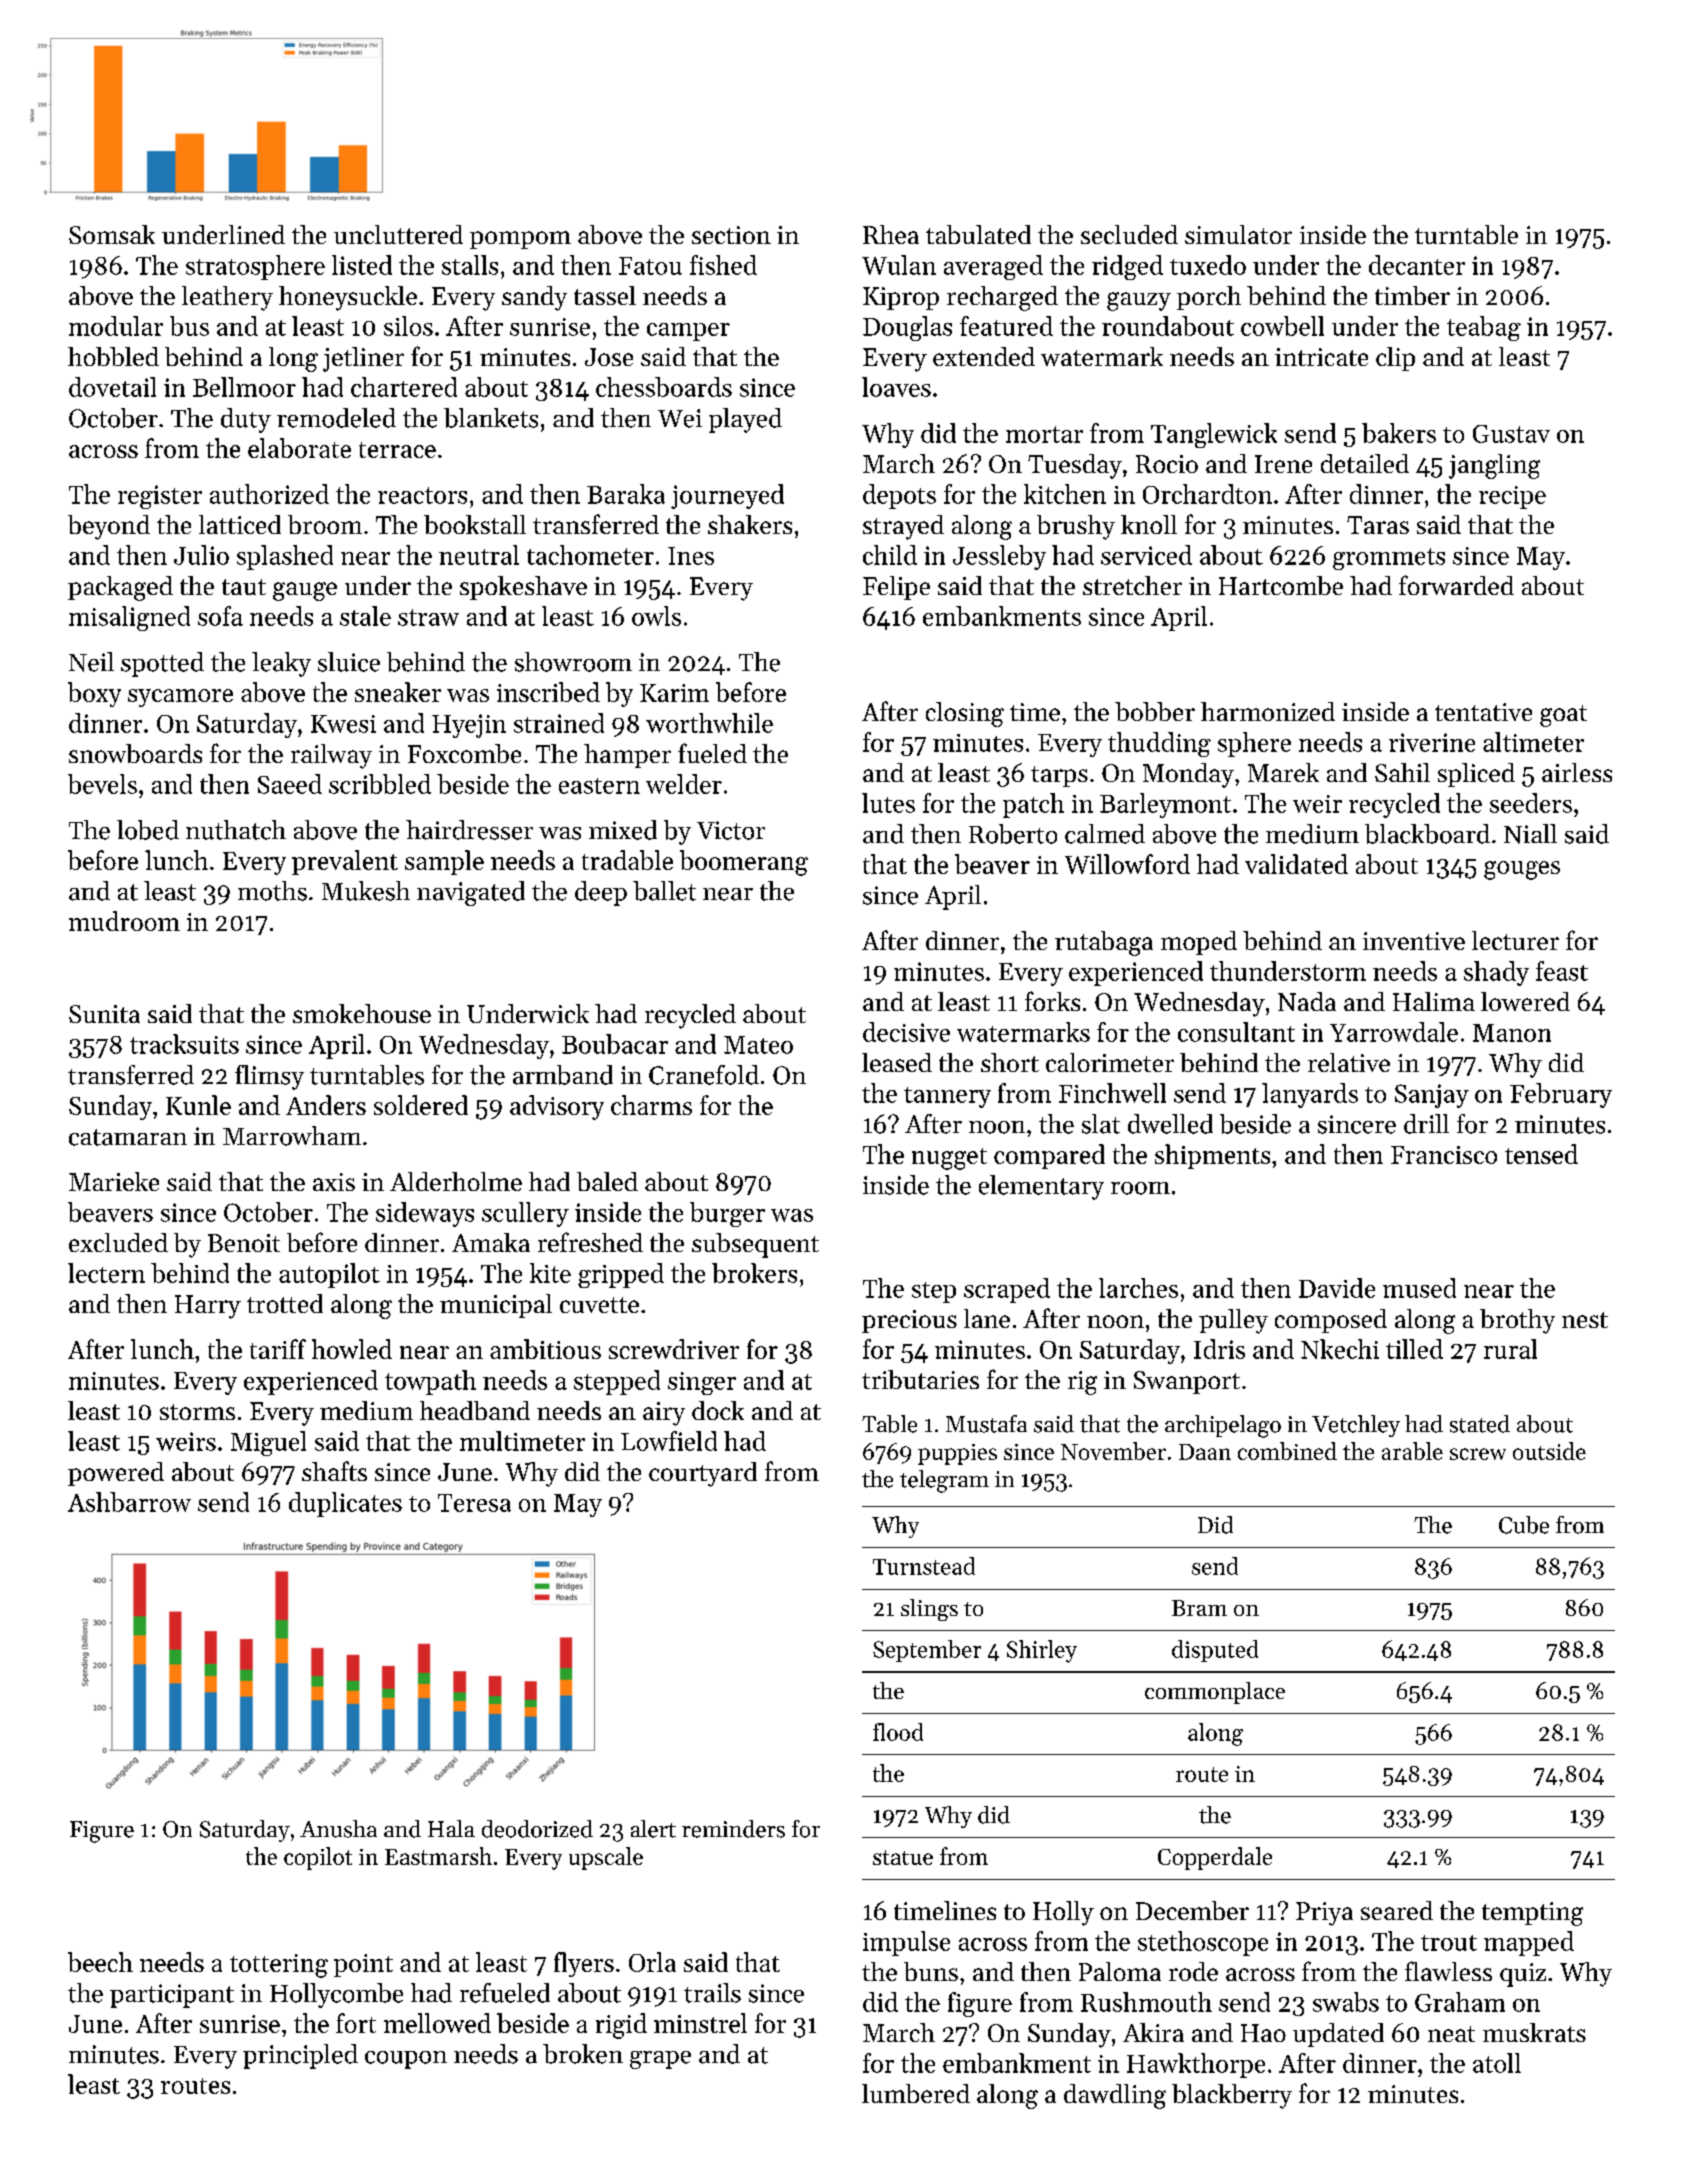 Image resolution: width=1683 pixels, height=2178 pixels. Describe the element at coordinates (184, 1044) in the document. I see `tracksuits` at that location.
